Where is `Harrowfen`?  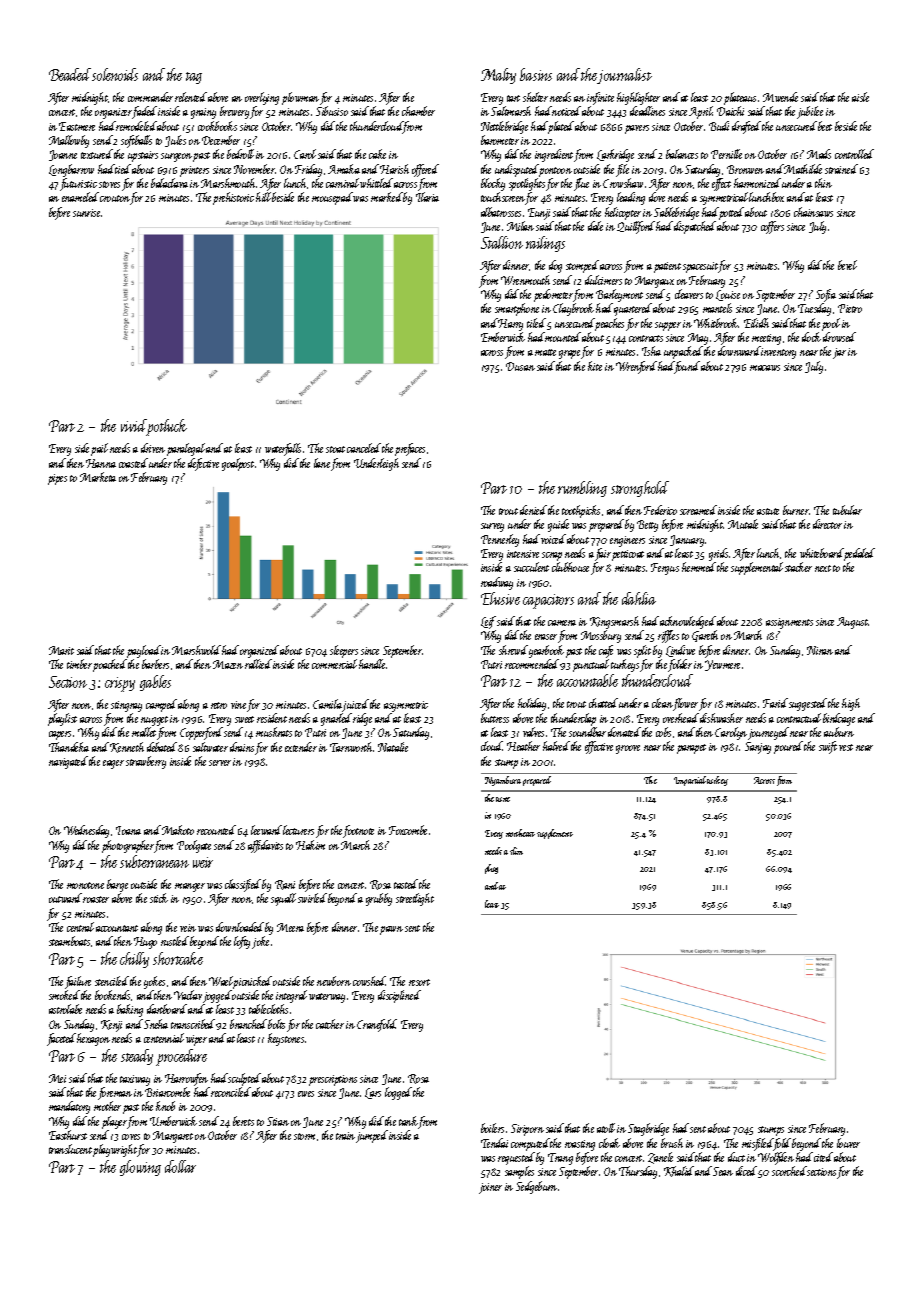
Harrowfen is located at coordinates (186, 1079).
